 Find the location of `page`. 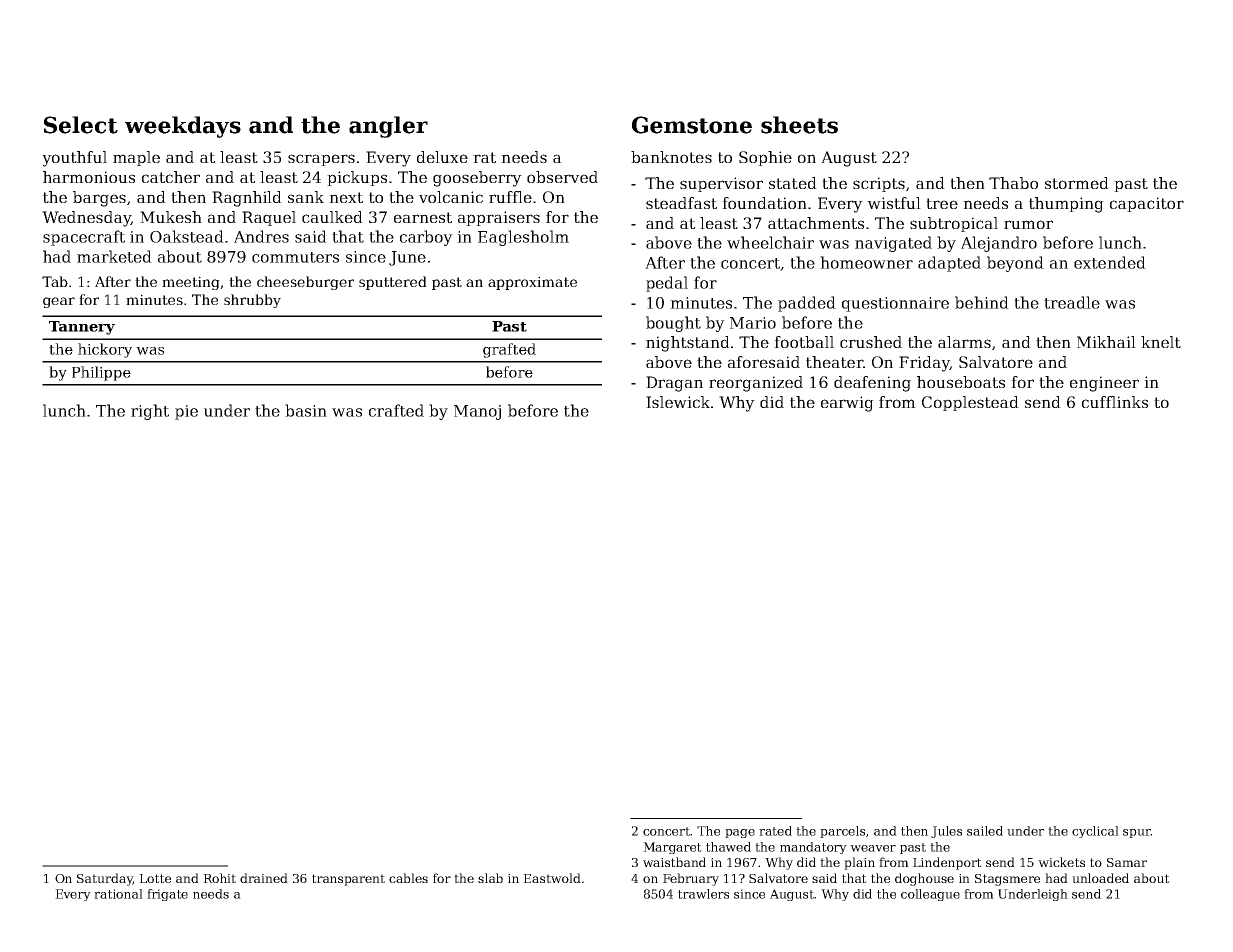

page is located at coordinates (740, 833).
